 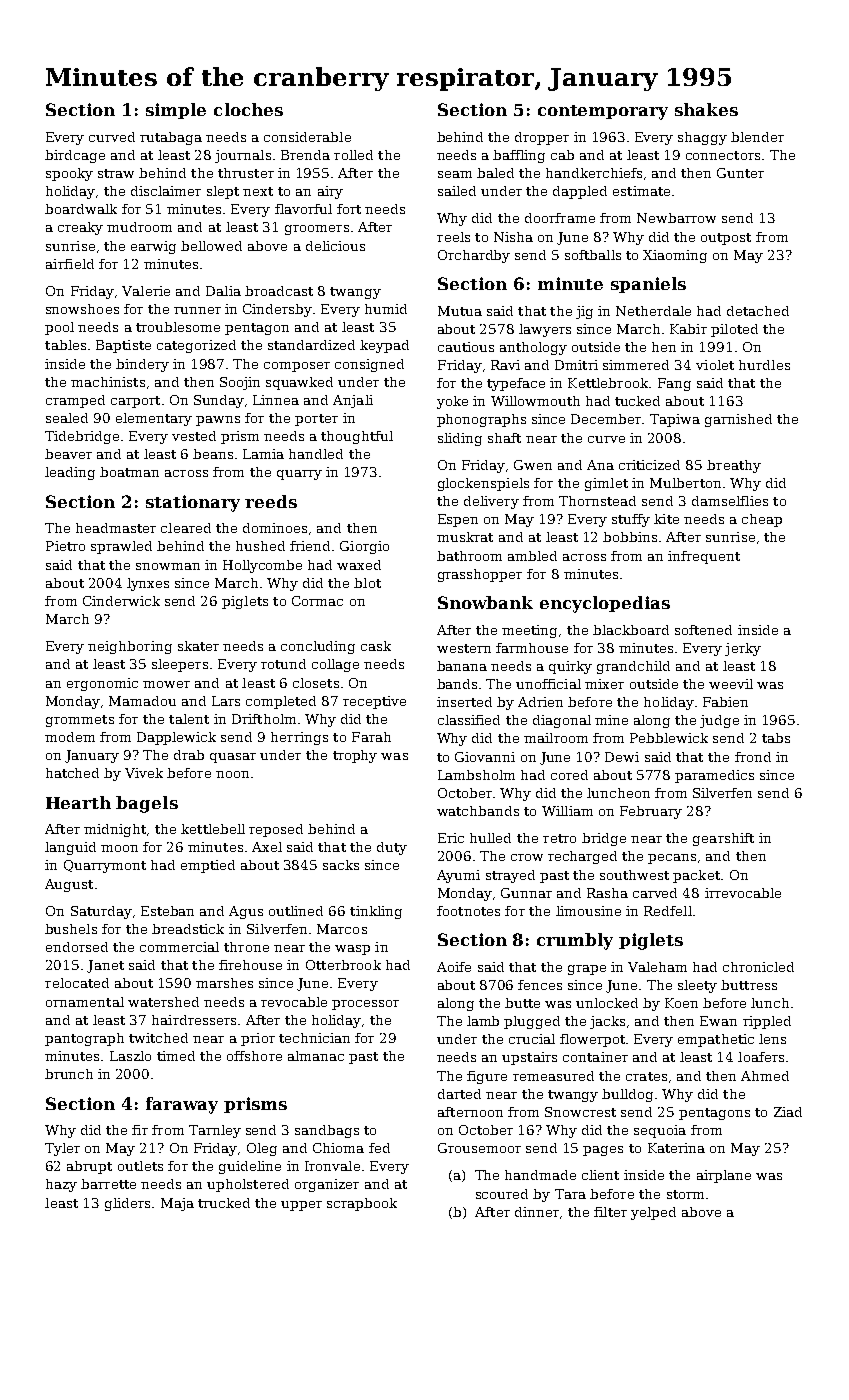 What do you see at coordinates (603, 112) in the image?
I see `contemporary` at bounding box center [603, 112].
